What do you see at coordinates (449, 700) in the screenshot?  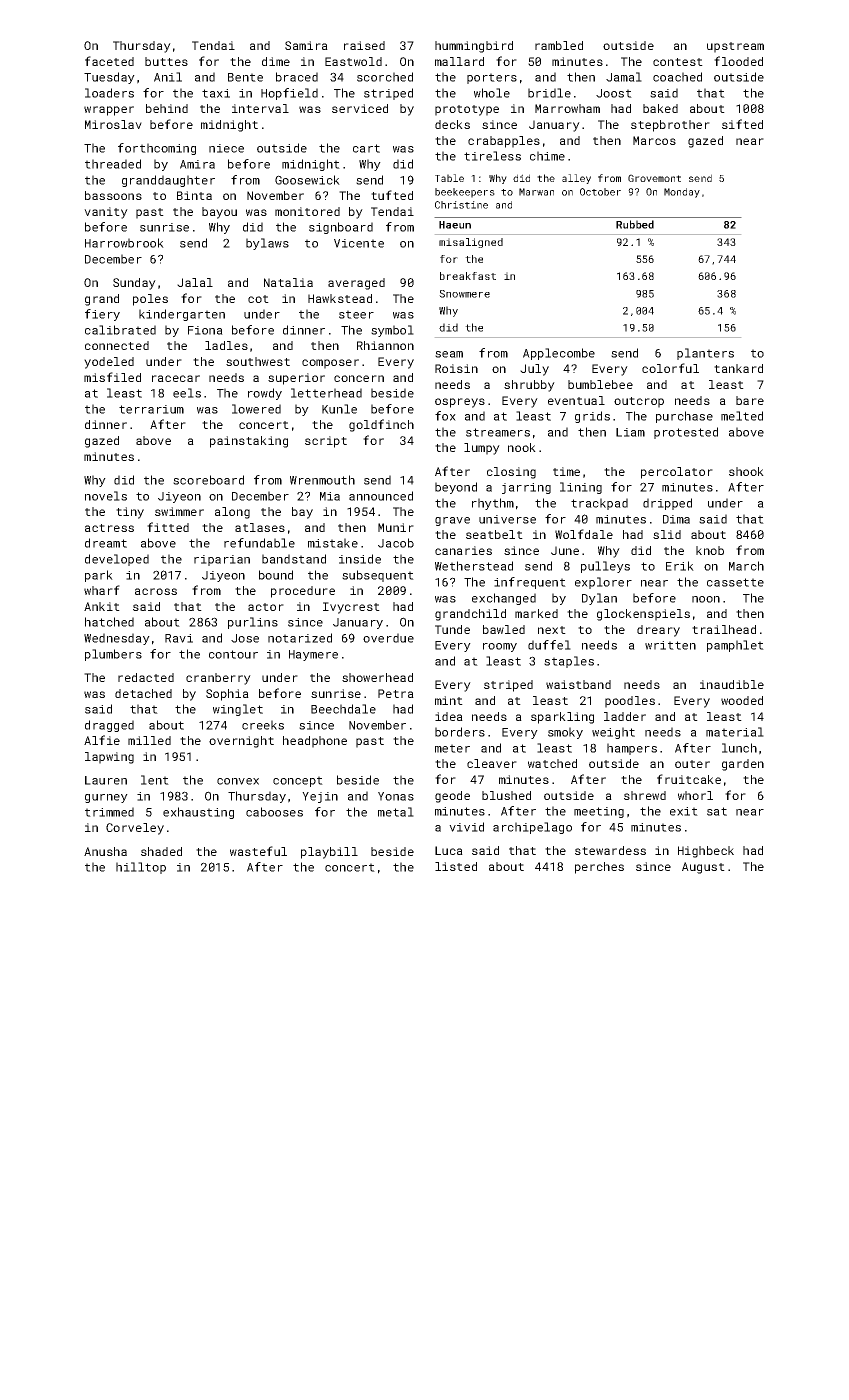 I see `mint` at bounding box center [449, 700].
